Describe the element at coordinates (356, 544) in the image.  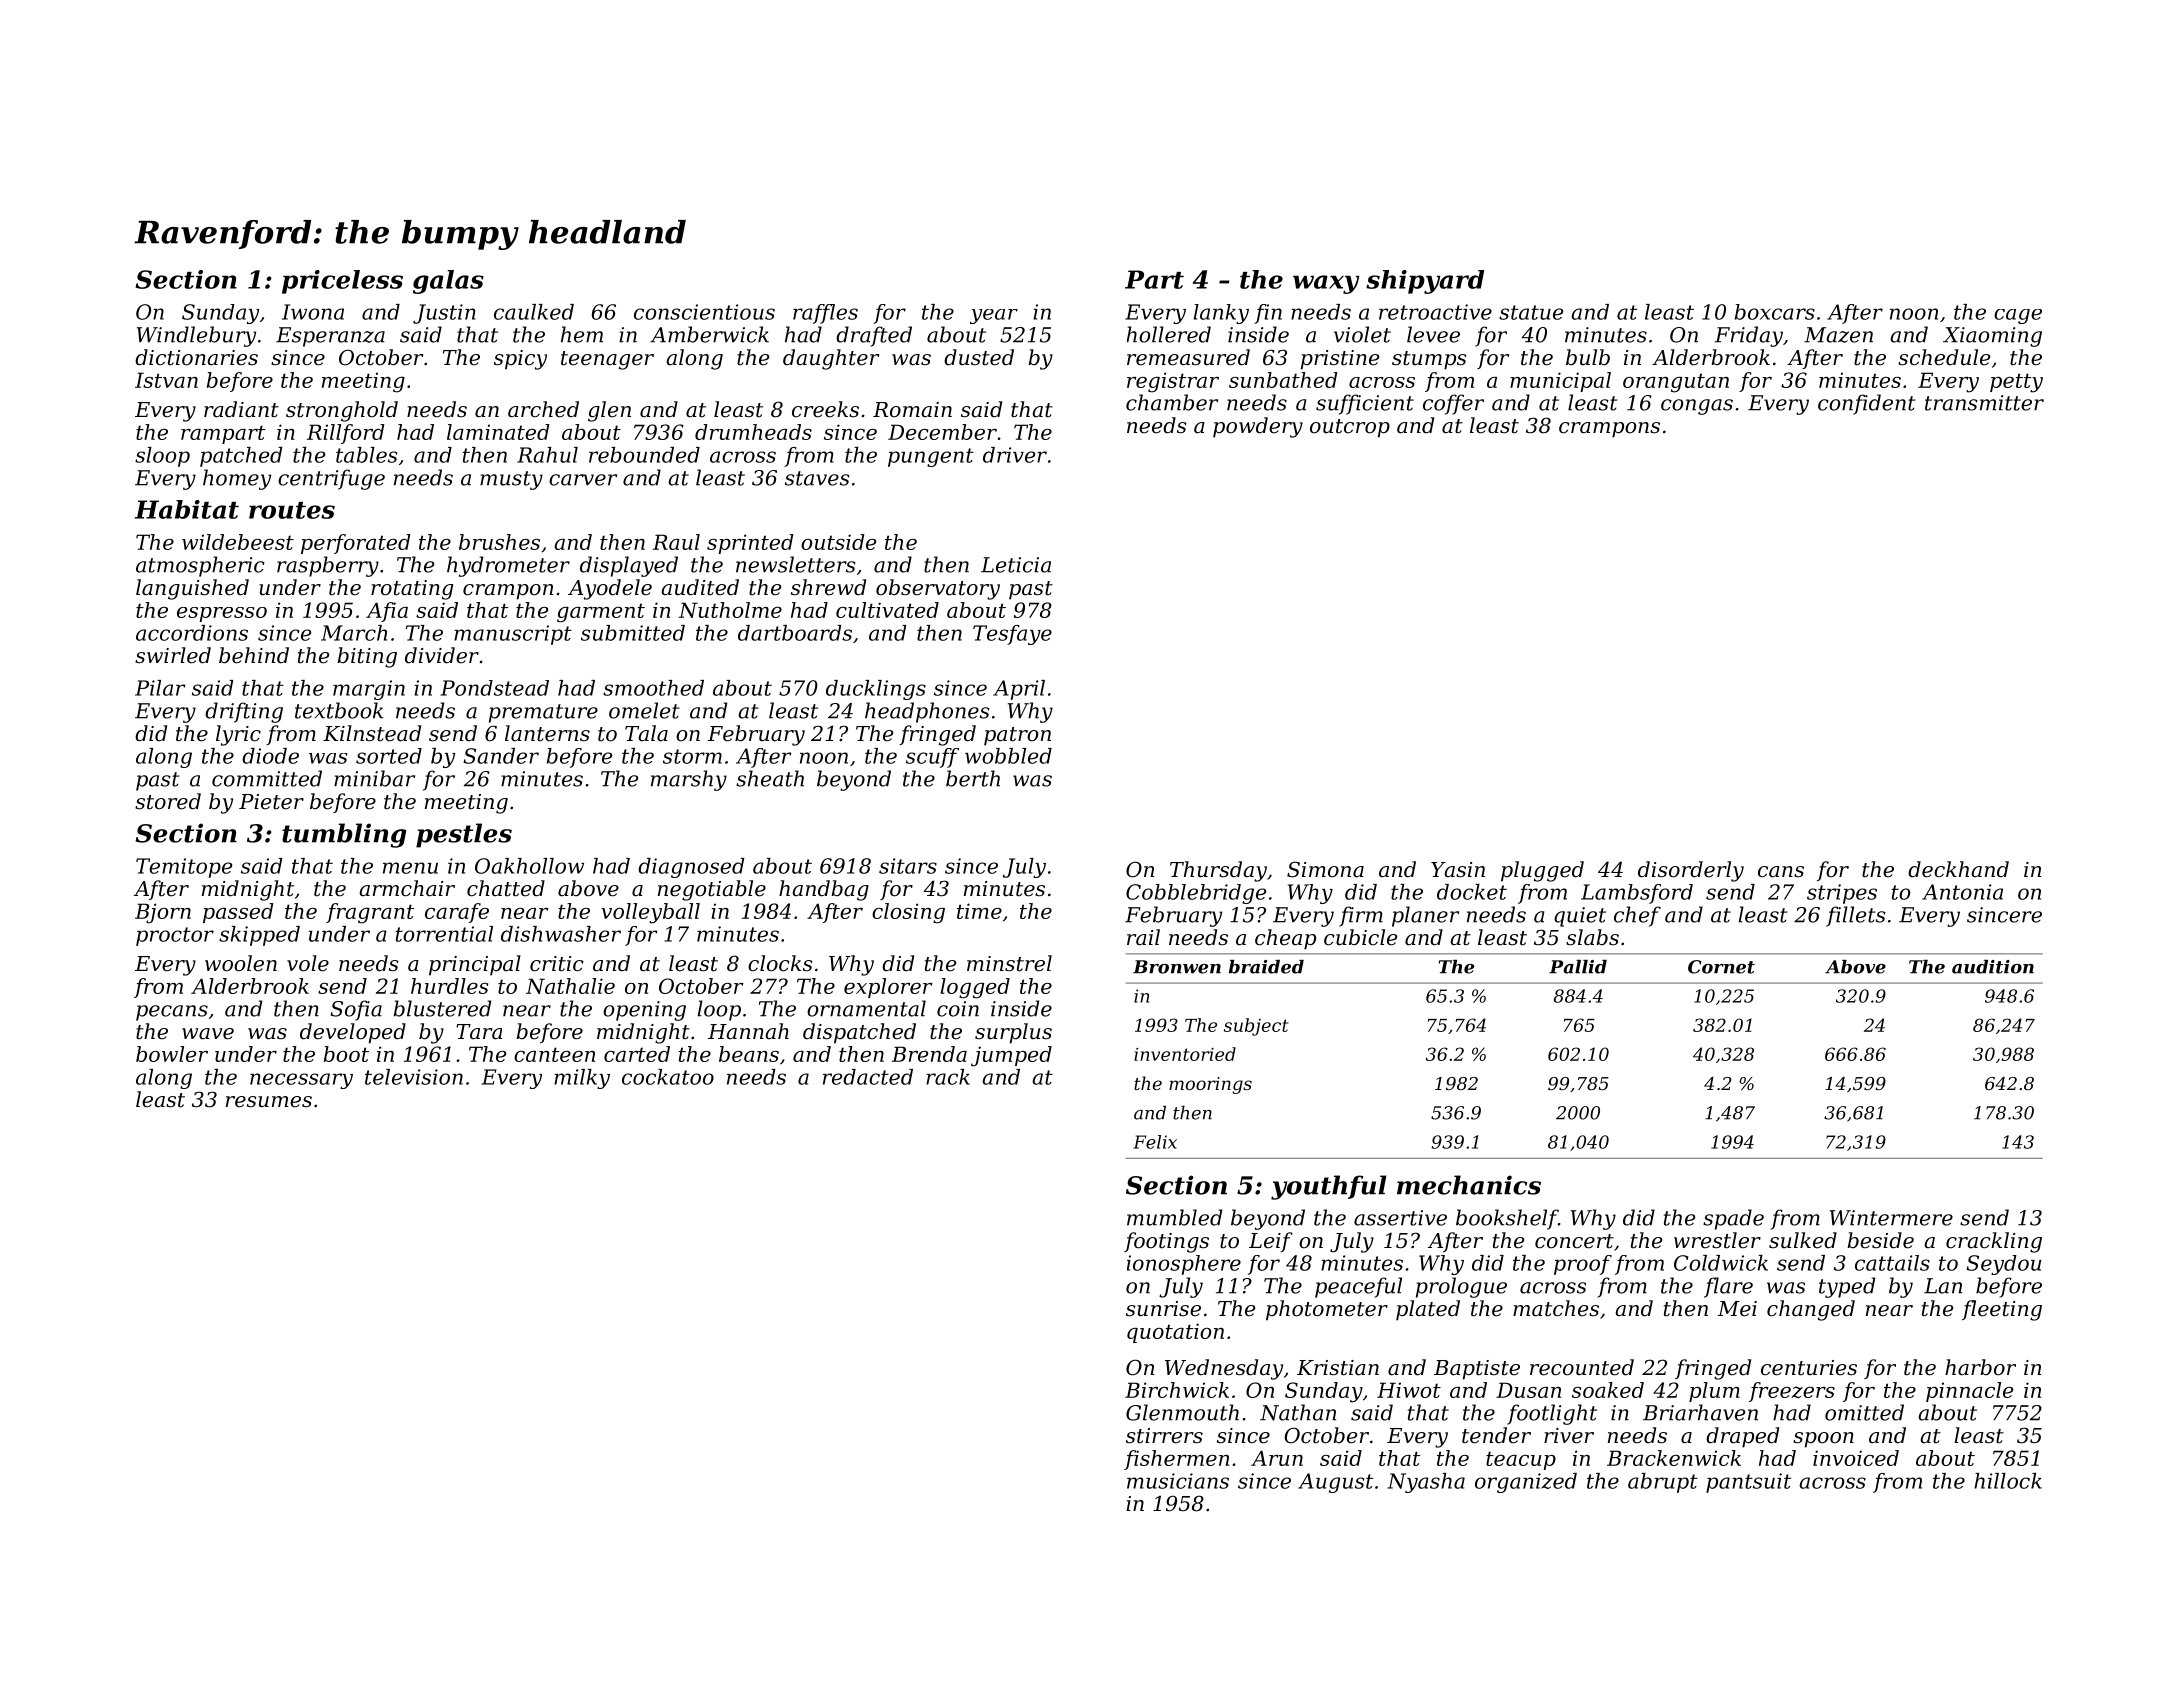
I see `perforated` at that location.
